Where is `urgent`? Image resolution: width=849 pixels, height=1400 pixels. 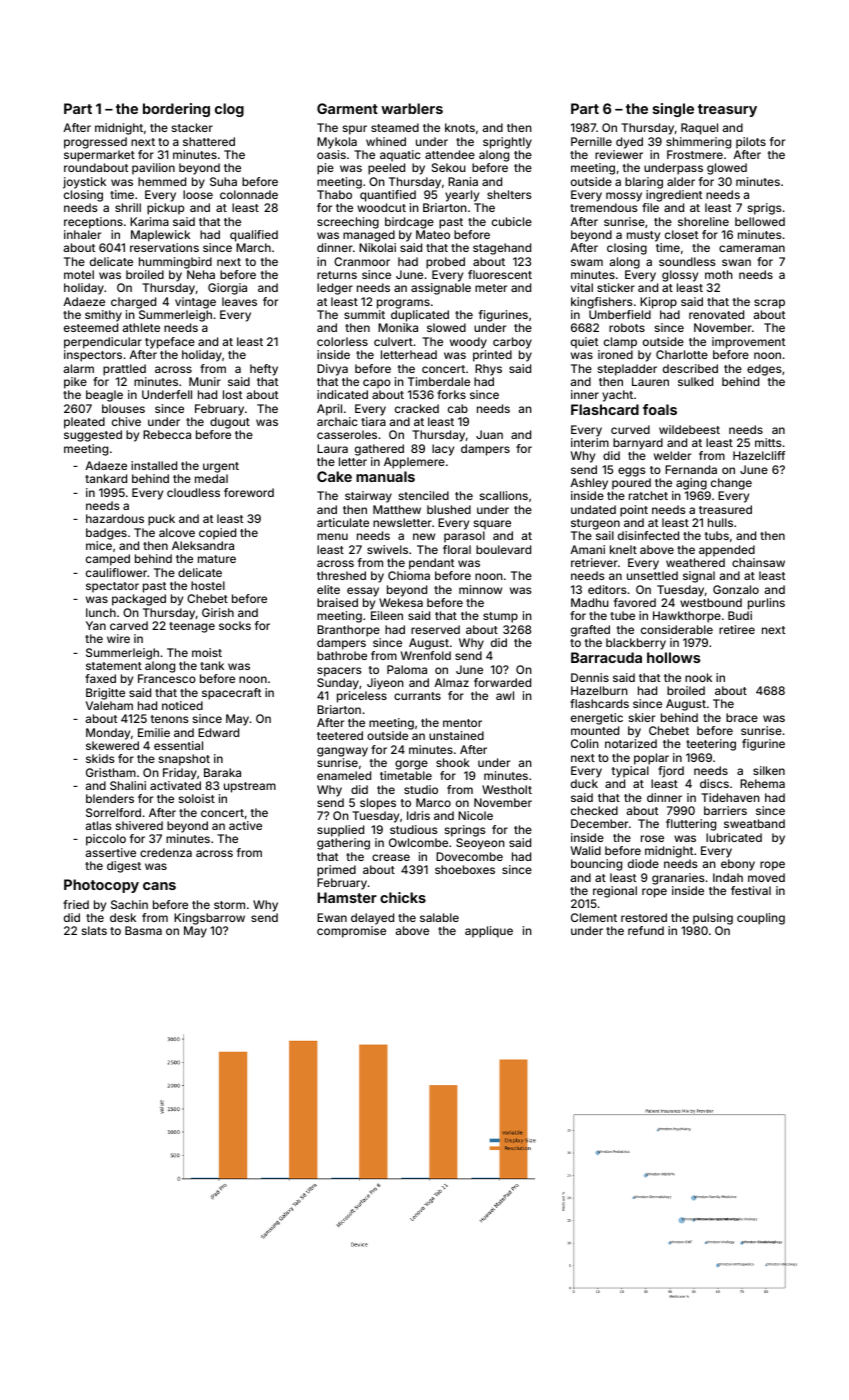
urgent is located at coordinates (221, 467).
